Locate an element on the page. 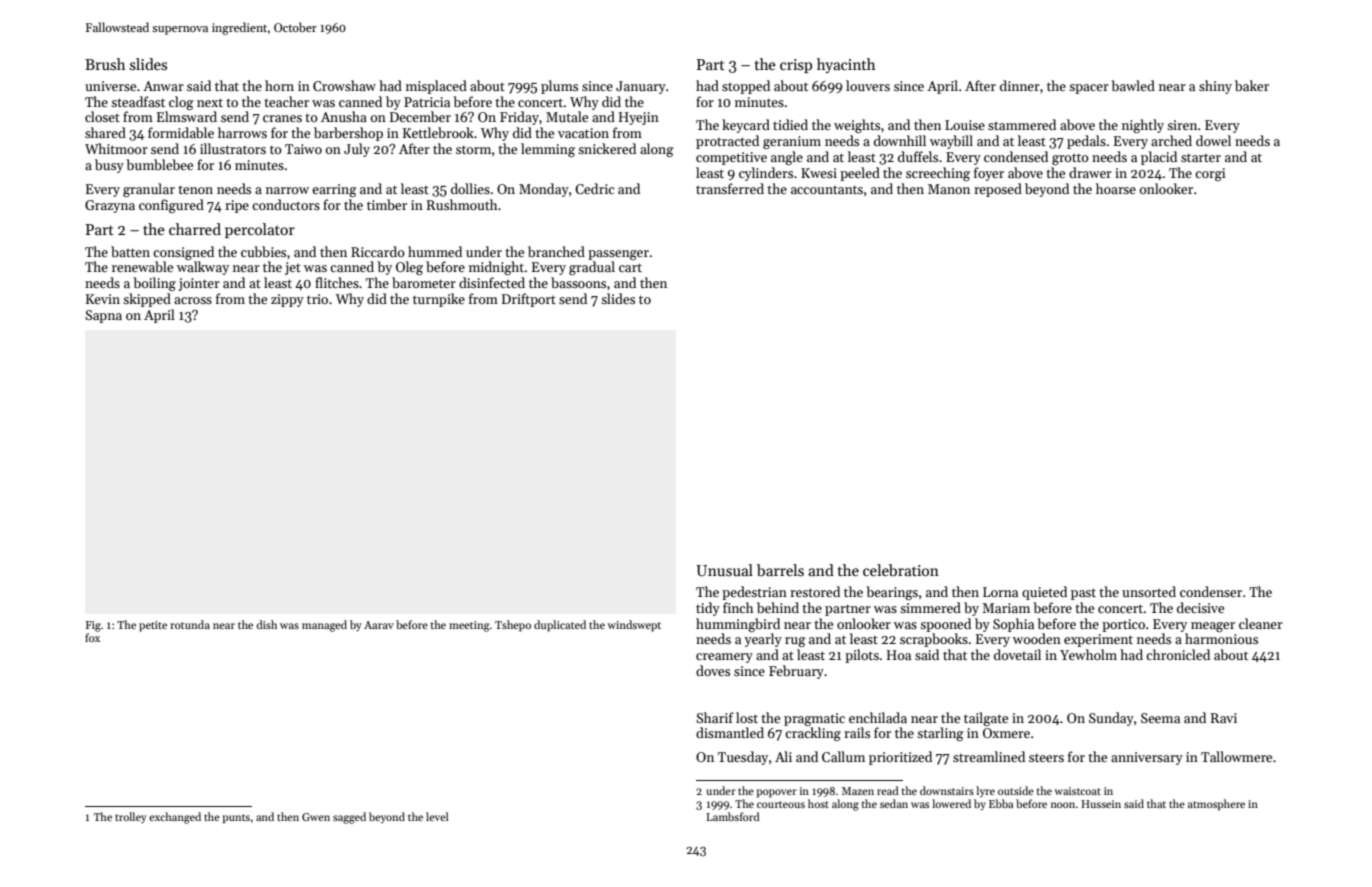 The width and height of the page is (1372, 887). Lorna is located at coordinates (1000, 592).
